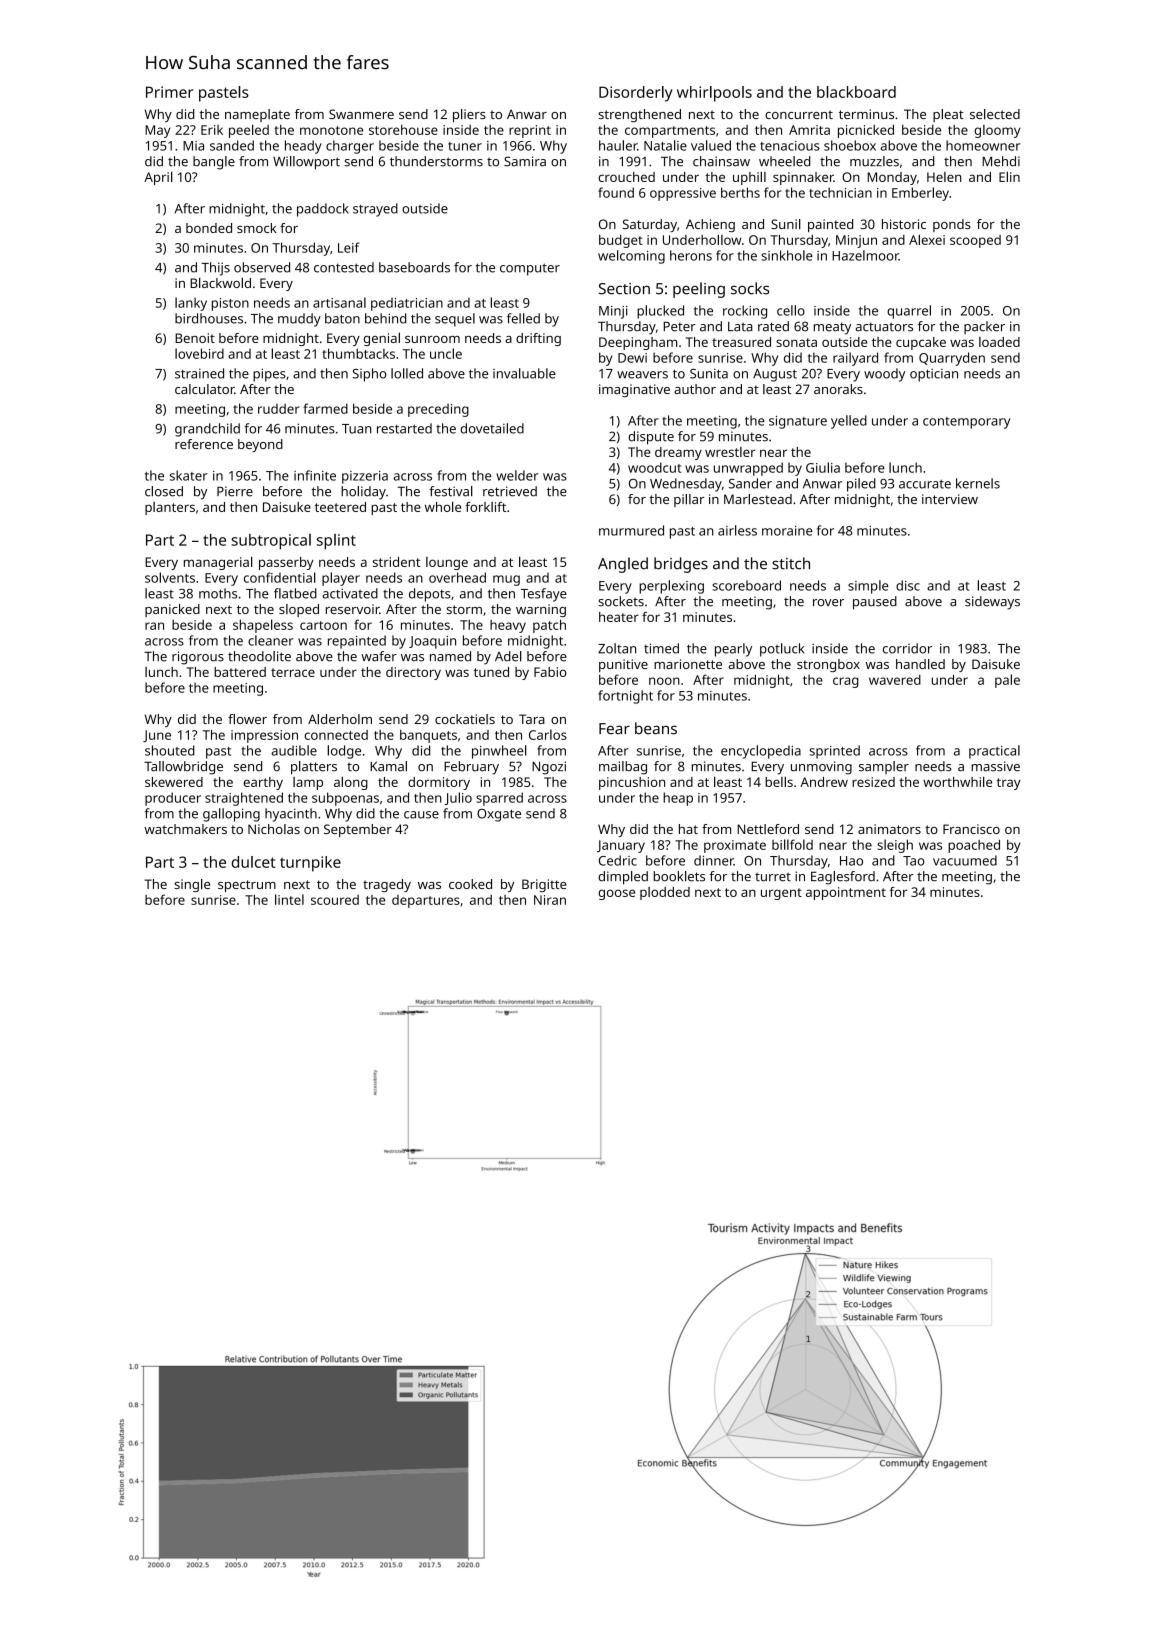 The image size is (1165, 1647). I want to click on blackboard, so click(856, 92).
